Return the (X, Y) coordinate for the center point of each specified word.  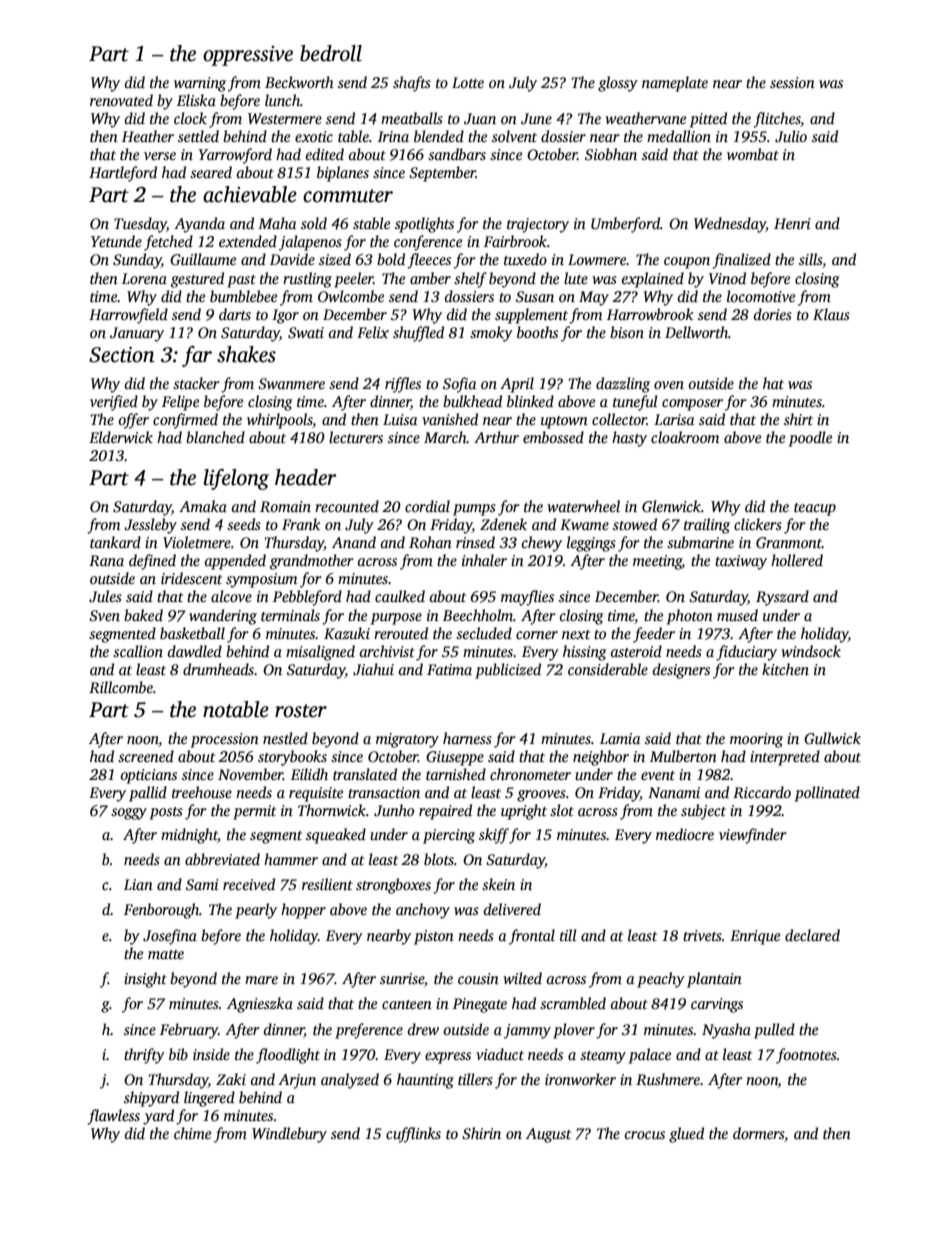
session (792, 82)
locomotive (761, 296)
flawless (113, 1117)
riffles (403, 385)
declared (812, 935)
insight (145, 980)
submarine (700, 542)
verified (114, 403)
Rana (106, 560)
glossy (618, 84)
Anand (354, 542)
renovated (121, 100)
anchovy (423, 911)
